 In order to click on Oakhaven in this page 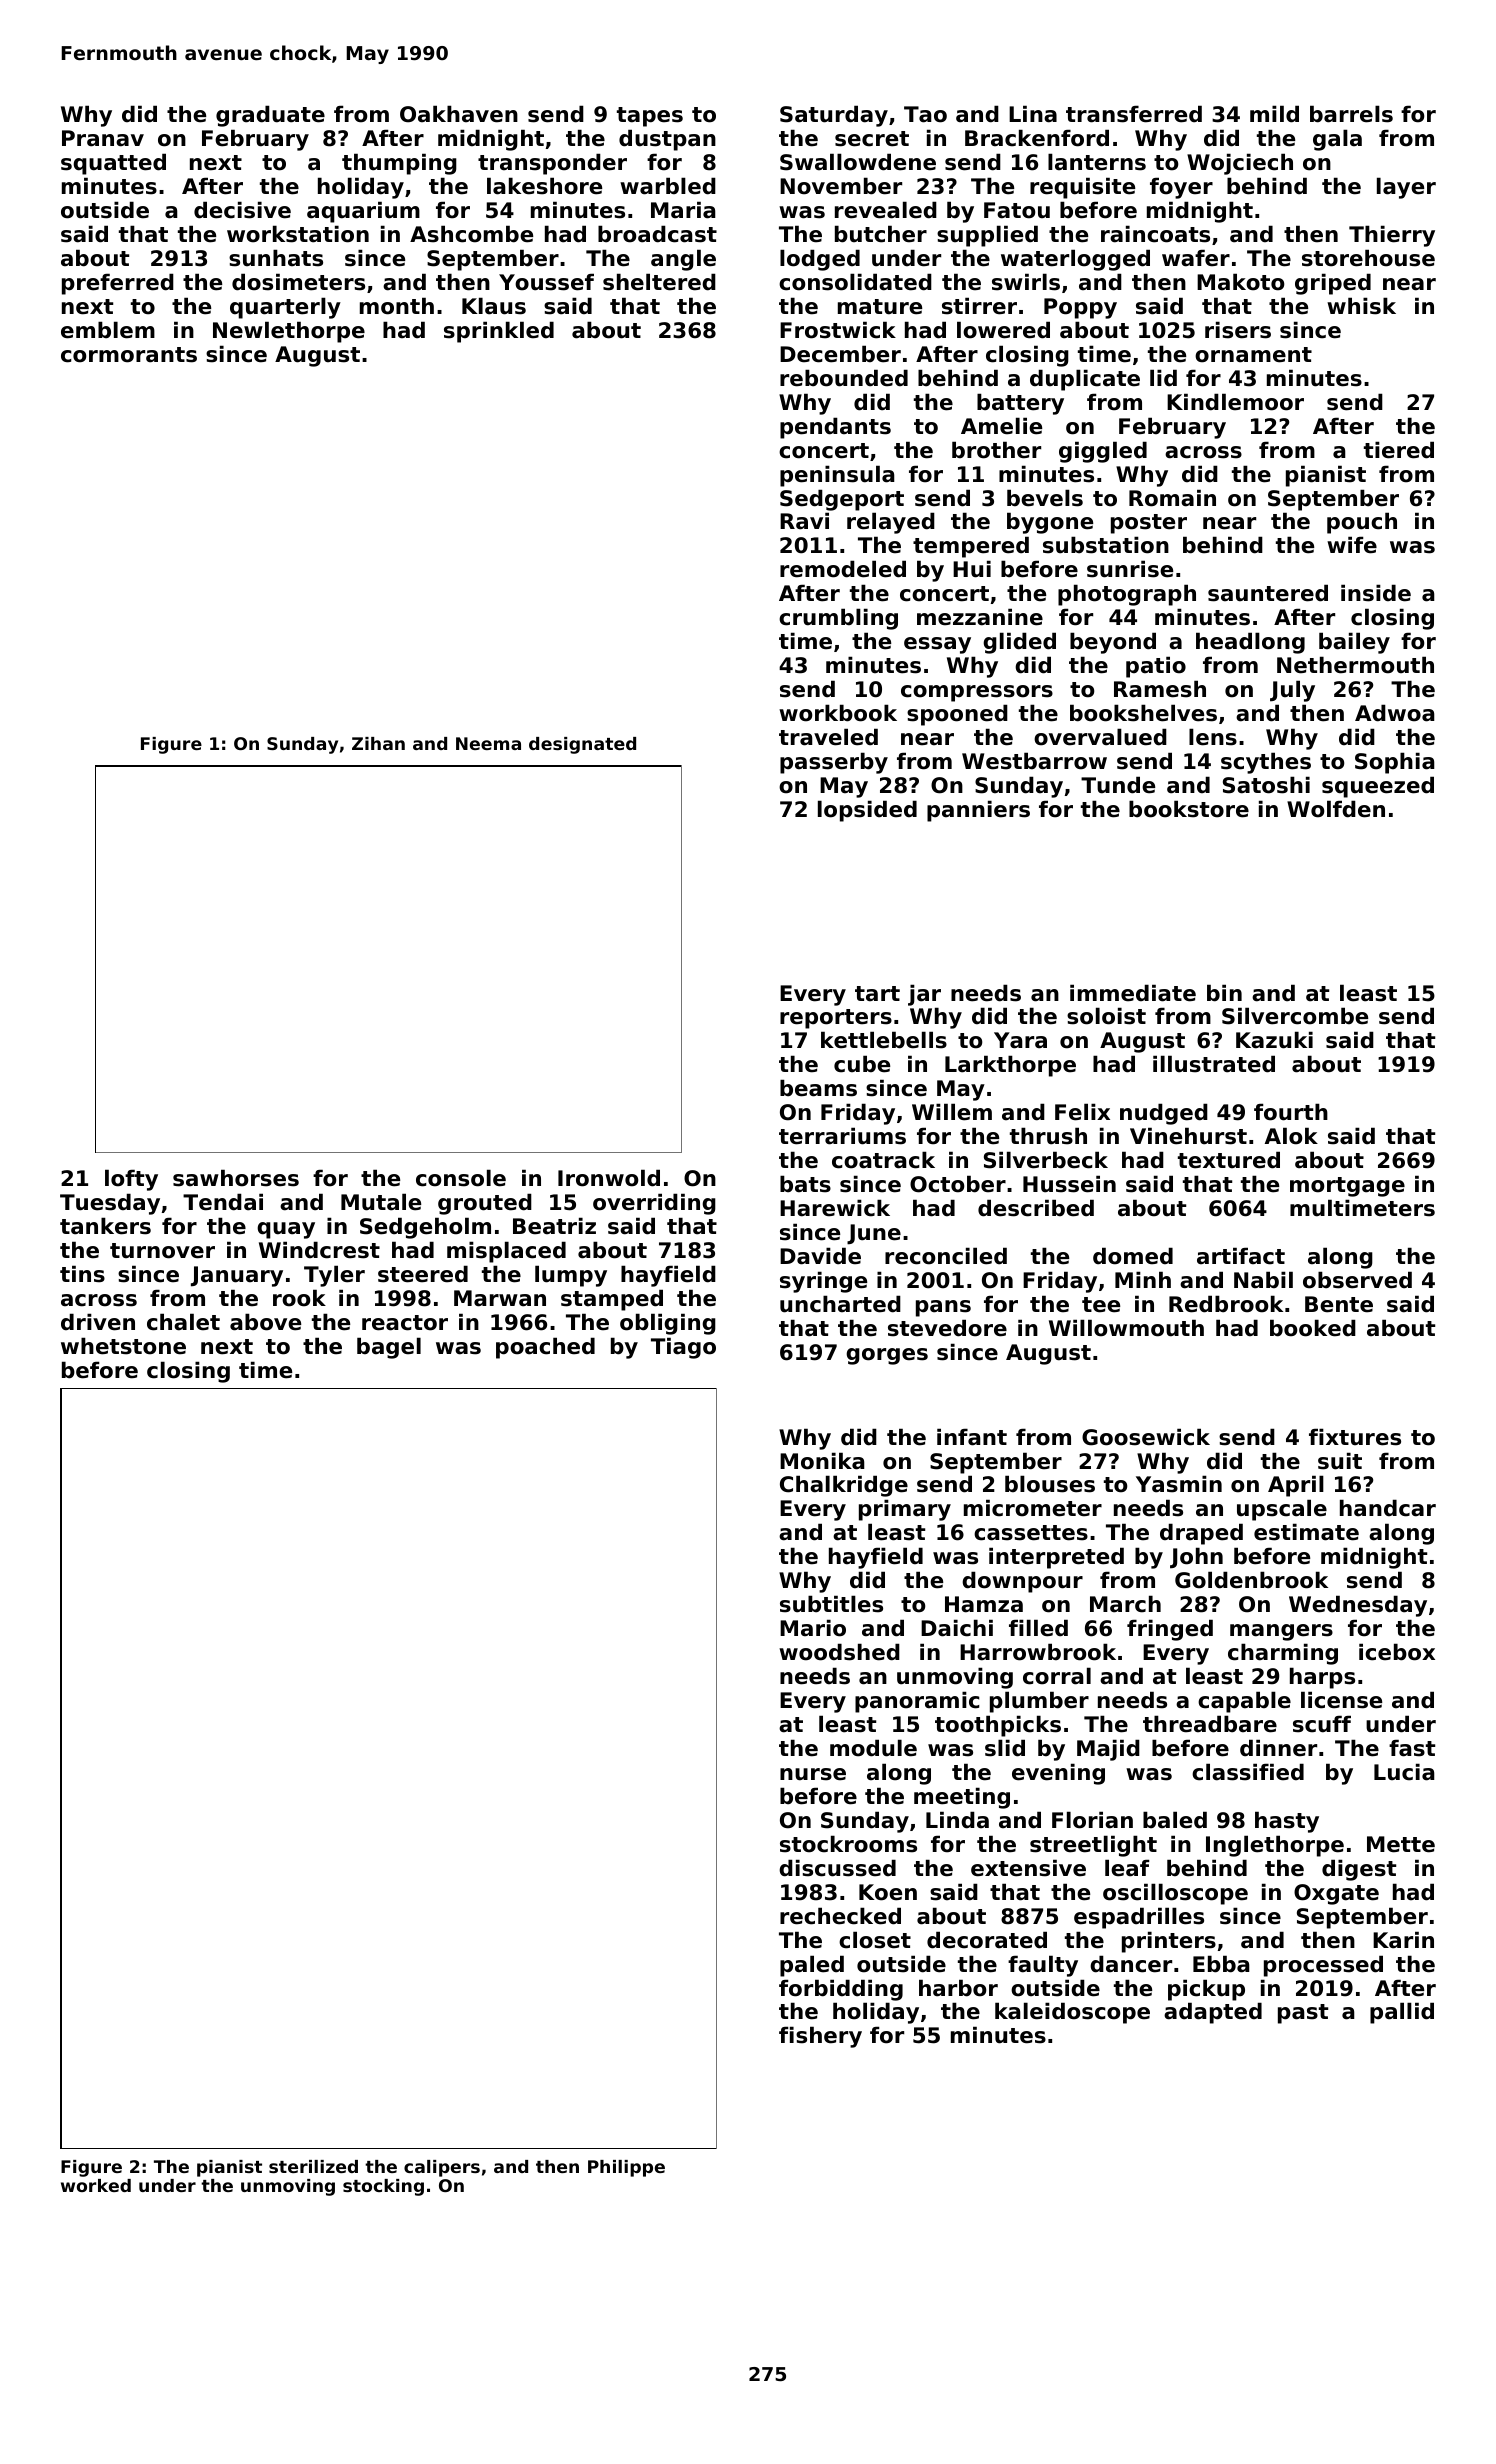, I will do `click(459, 114)`.
